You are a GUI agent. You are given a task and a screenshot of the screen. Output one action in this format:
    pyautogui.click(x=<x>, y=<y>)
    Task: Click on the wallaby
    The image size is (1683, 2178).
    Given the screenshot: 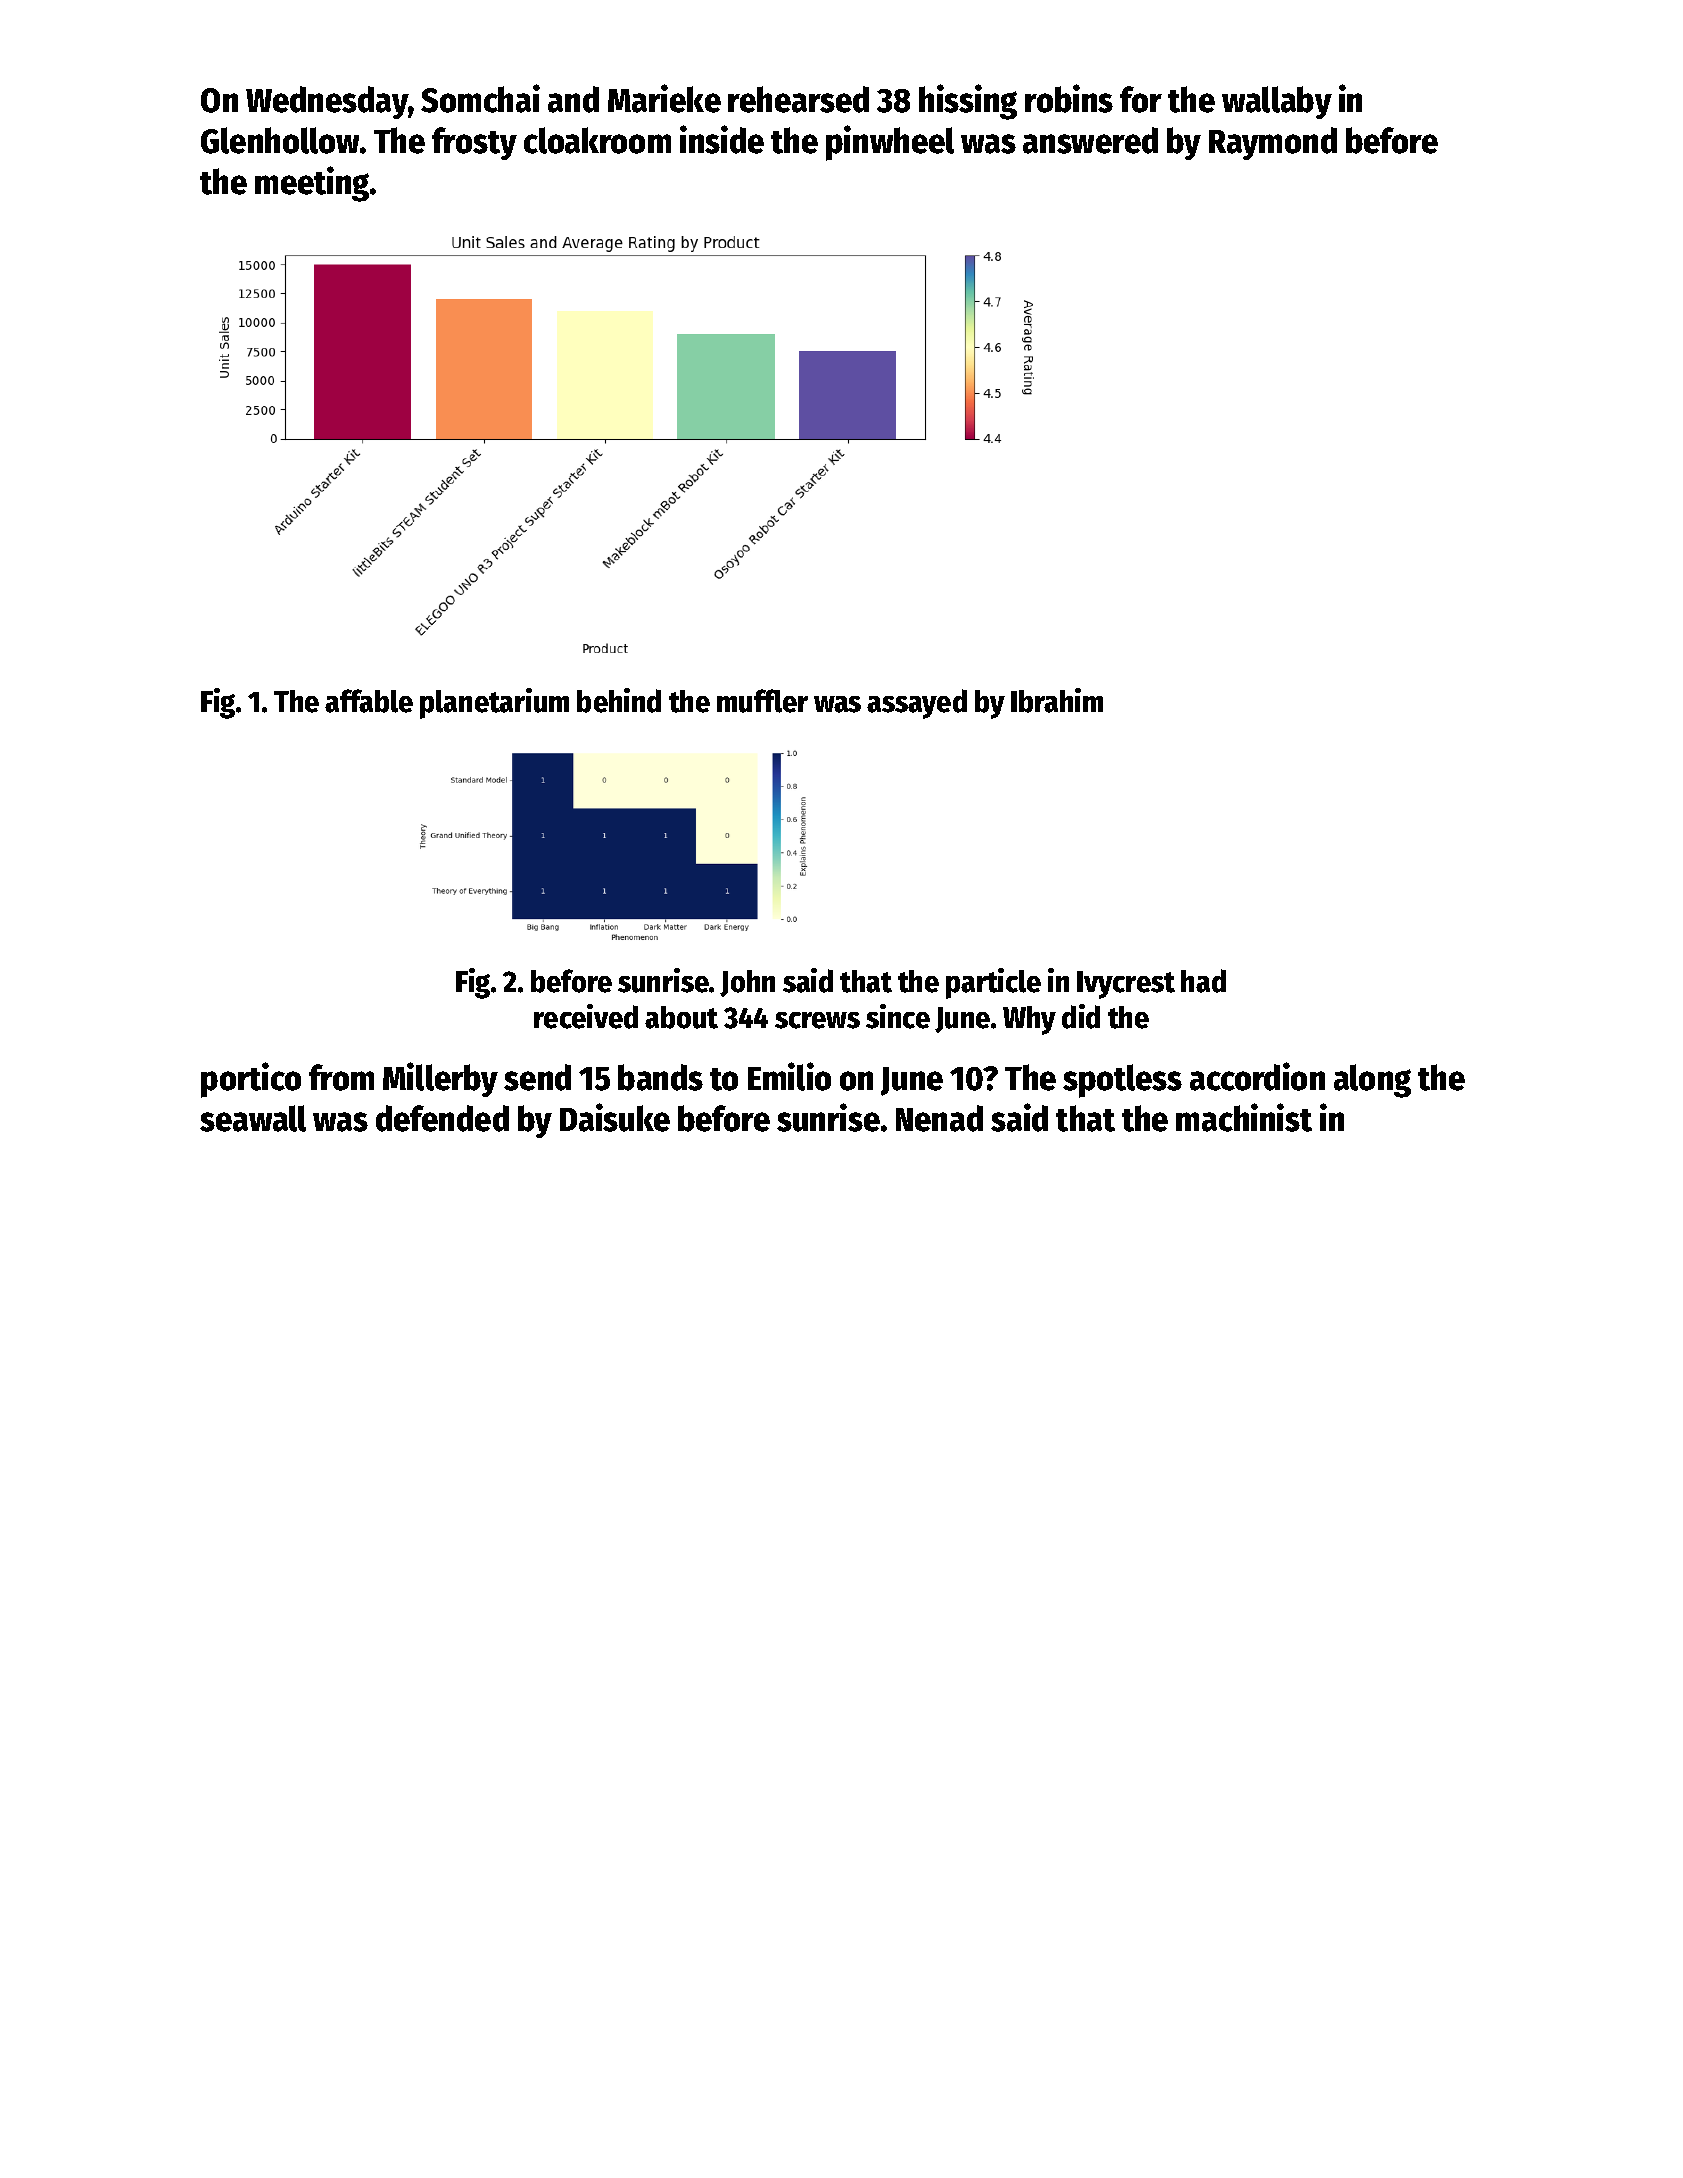 What is the action you would take?
    pyautogui.click(x=1277, y=102)
